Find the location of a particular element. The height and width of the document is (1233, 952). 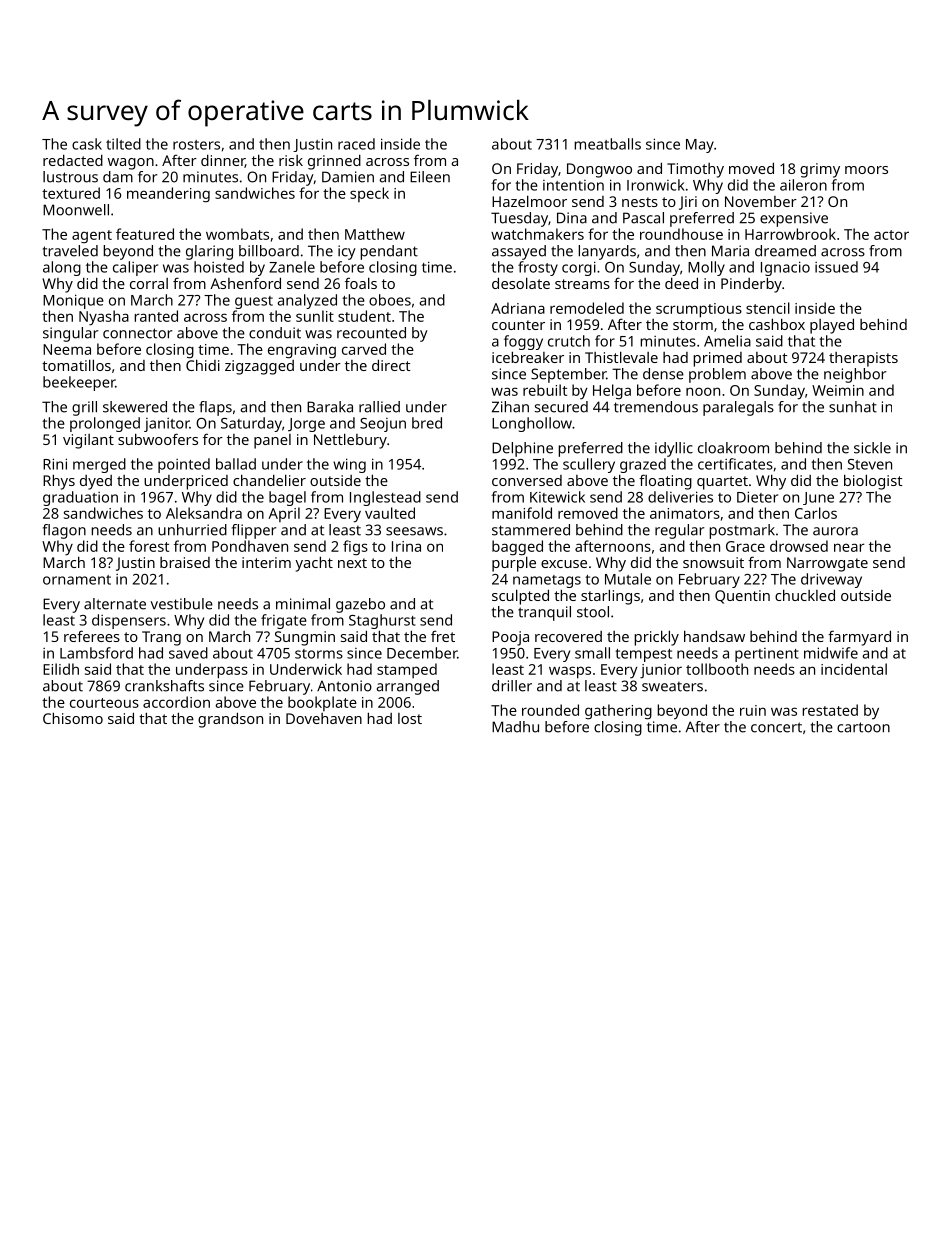

near is located at coordinates (849, 547).
